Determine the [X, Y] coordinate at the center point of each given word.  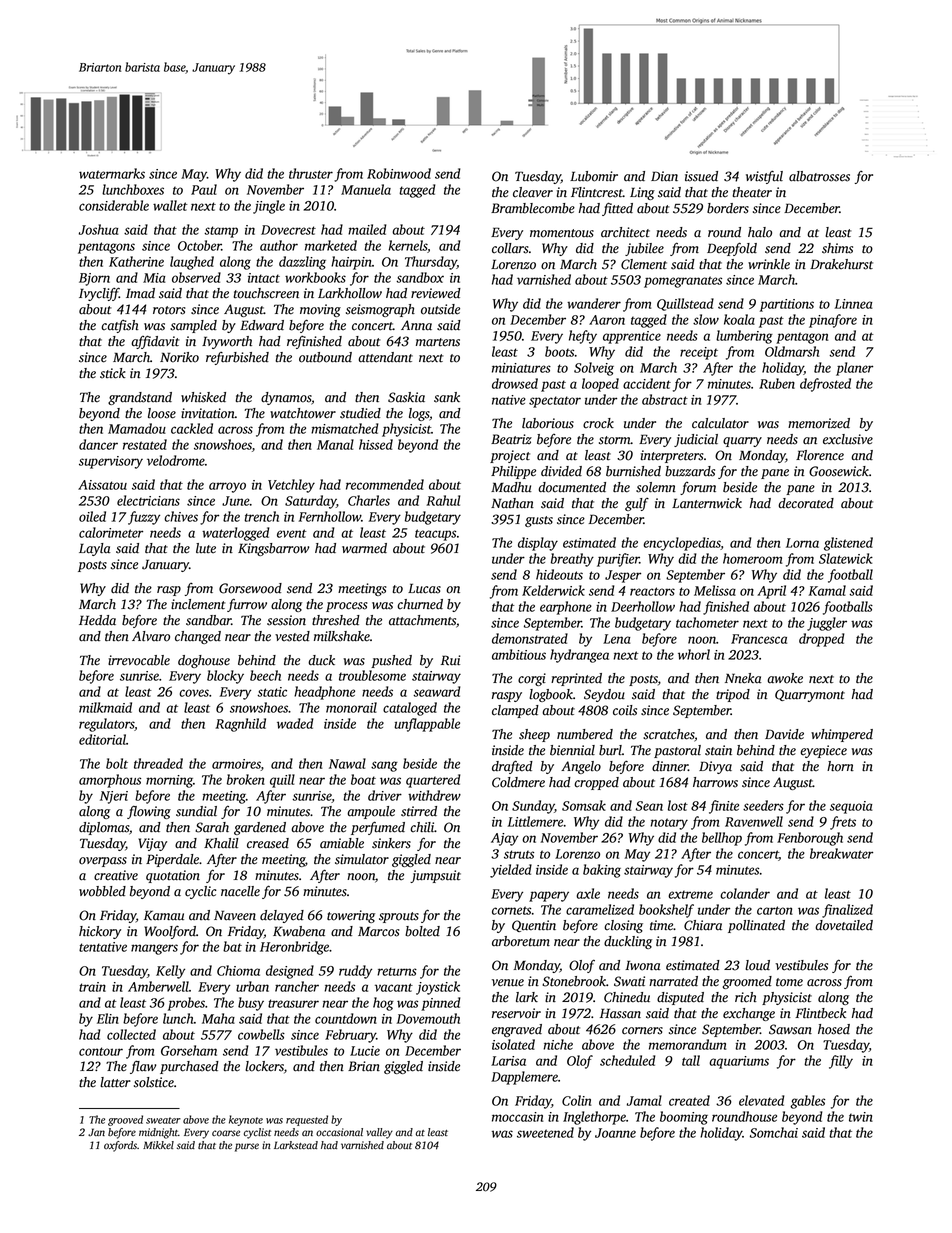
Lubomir [594, 176]
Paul [204, 189]
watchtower [303, 413]
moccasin [517, 1117]
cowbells [261, 1034]
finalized [847, 911]
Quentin [534, 926]
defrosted [825, 385]
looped [600, 385]
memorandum [687, 1044]
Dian [664, 176]
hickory [100, 932]
